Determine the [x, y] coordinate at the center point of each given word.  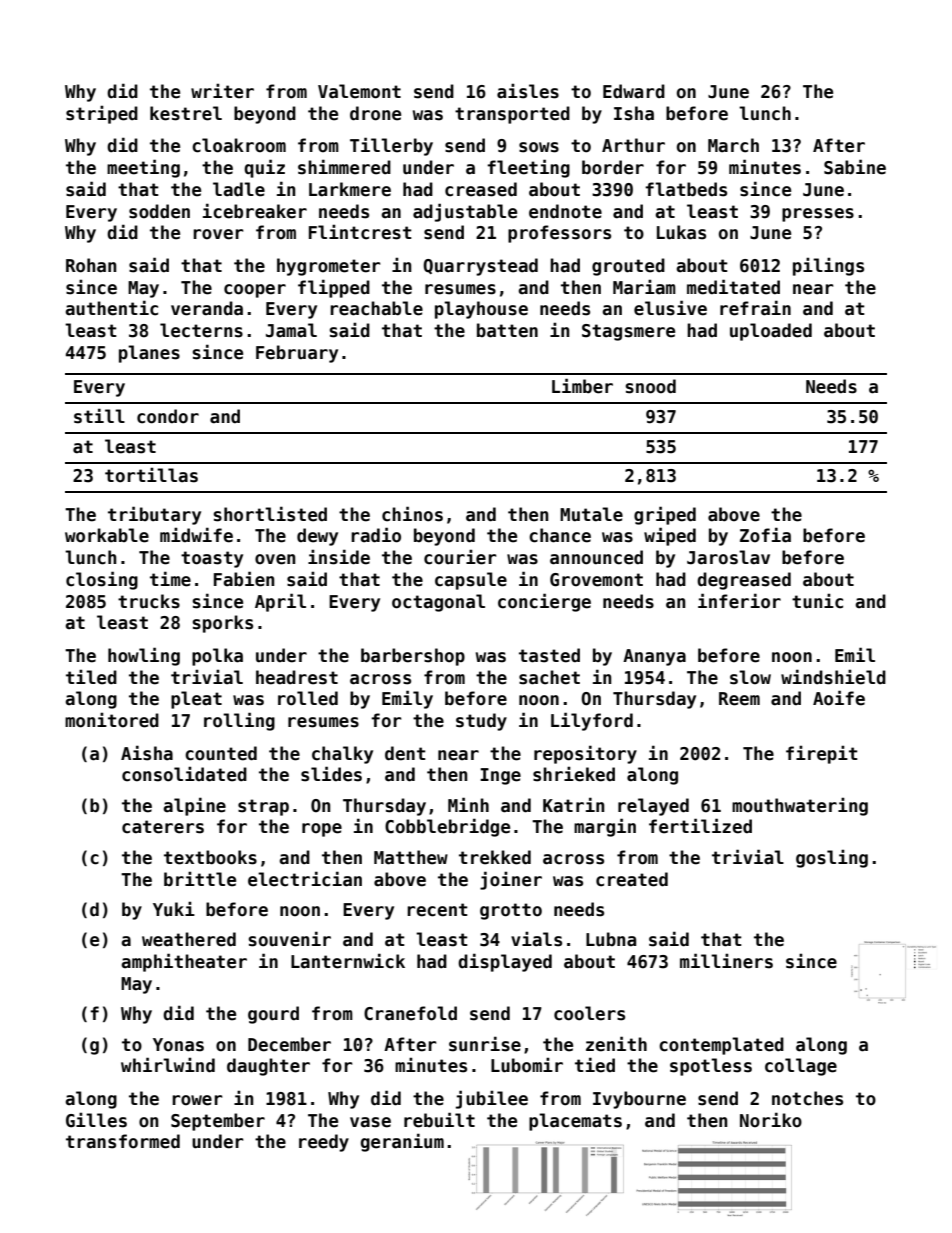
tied [595, 1065]
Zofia [765, 535]
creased [481, 189]
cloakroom [239, 145]
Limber [582, 386]
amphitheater [184, 962]
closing [102, 580]
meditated [733, 287]
